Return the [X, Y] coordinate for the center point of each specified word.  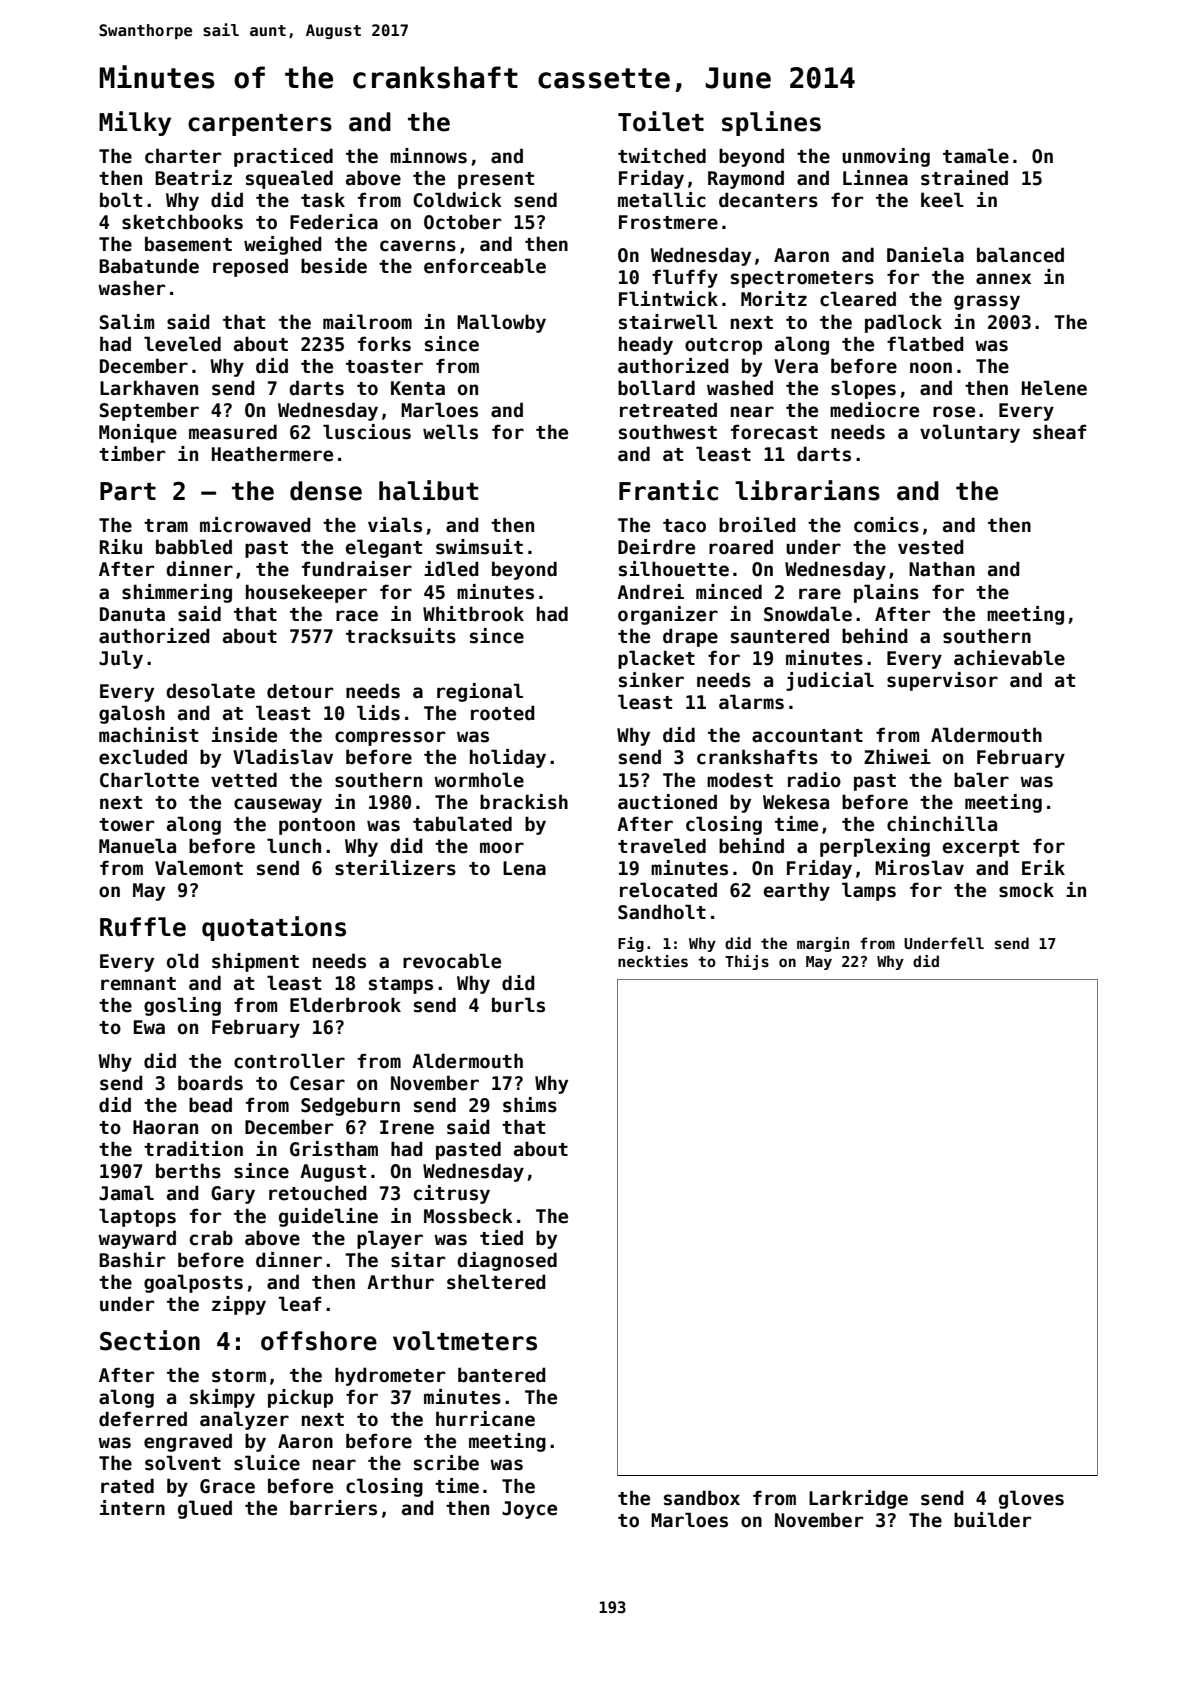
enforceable [485, 266]
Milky [135, 123]
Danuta [132, 614]
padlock [903, 323]
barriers [333, 1508]
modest [740, 780]
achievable [1009, 658]
